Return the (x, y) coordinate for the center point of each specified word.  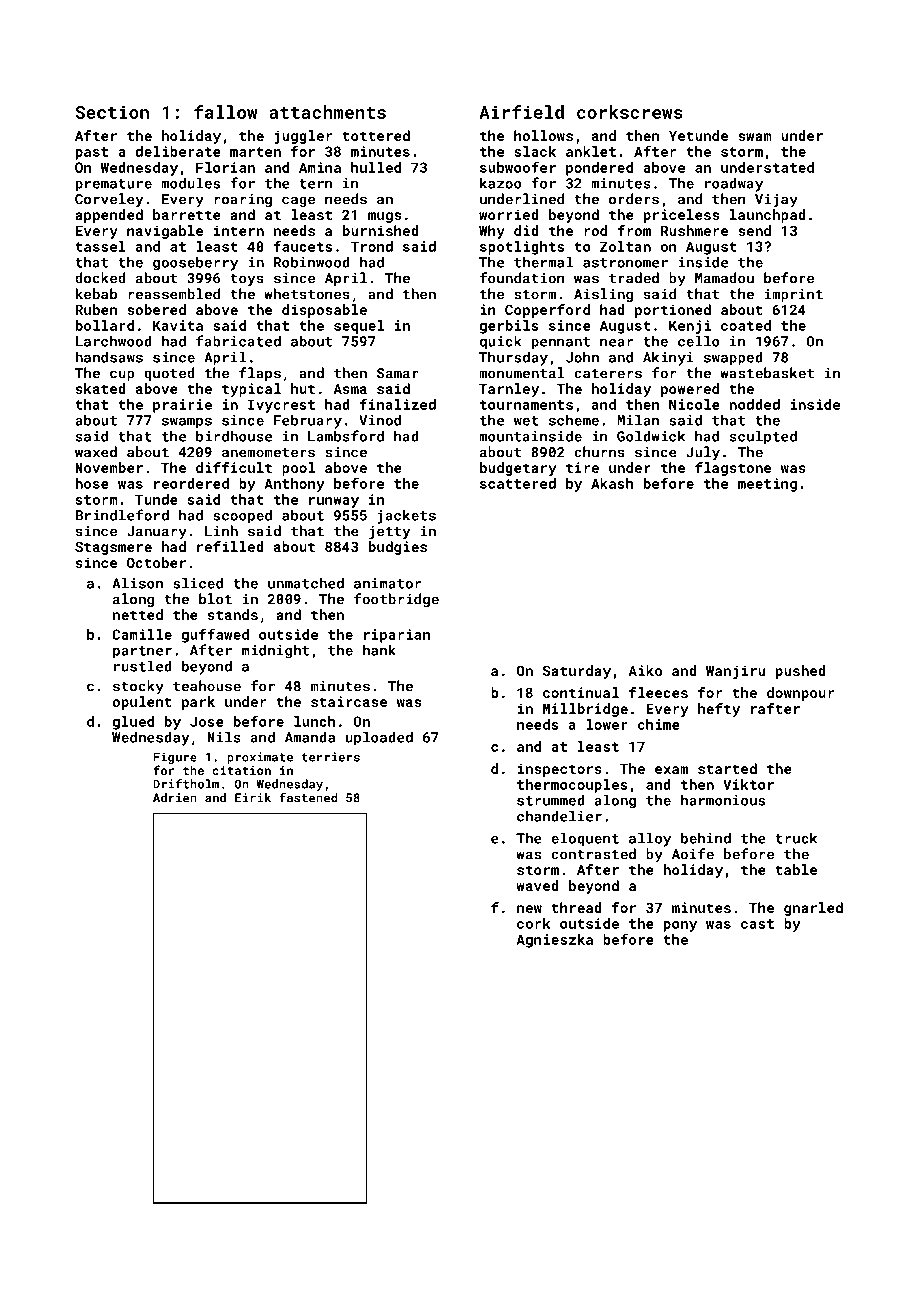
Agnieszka (554, 941)
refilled (230, 546)
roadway (734, 184)
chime (658, 724)
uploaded (379, 738)
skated (101, 388)
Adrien (175, 798)
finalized (398, 404)
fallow (225, 112)
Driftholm (186, 784)
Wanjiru (735, 672)
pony (680, 926)
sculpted (763, 437)
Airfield (521, 112)
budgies (398, 548)
